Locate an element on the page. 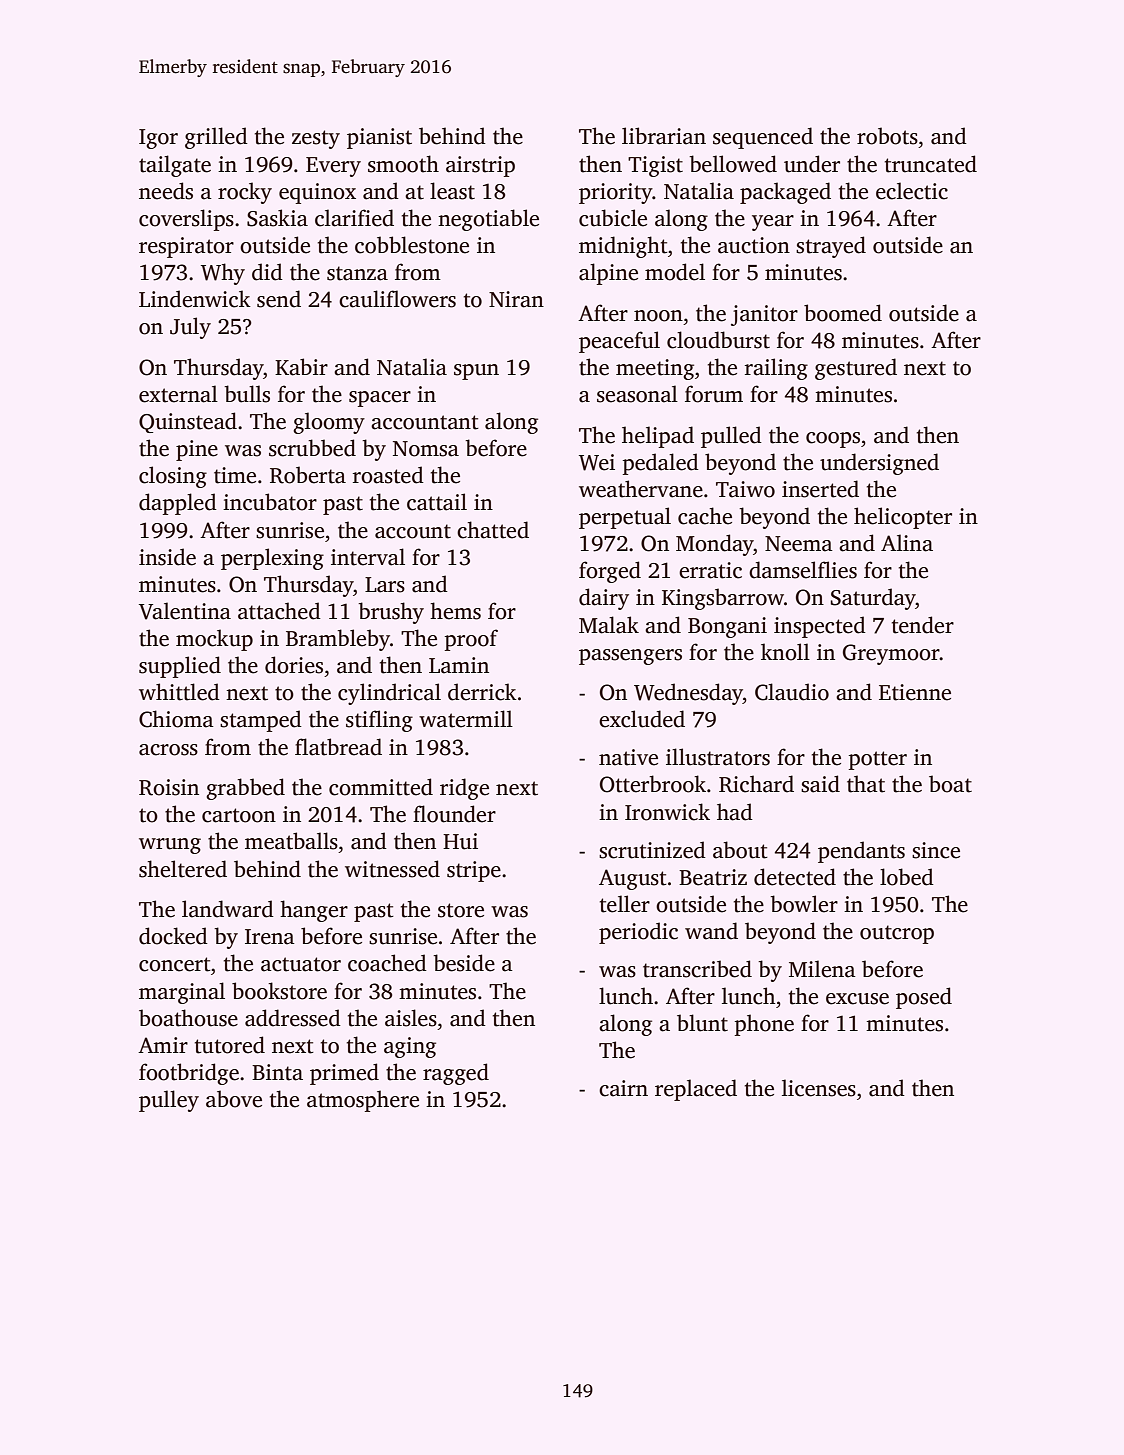 The height and width of the page is (1455, 1124). Roisin is located at coordinates (169, 787).
